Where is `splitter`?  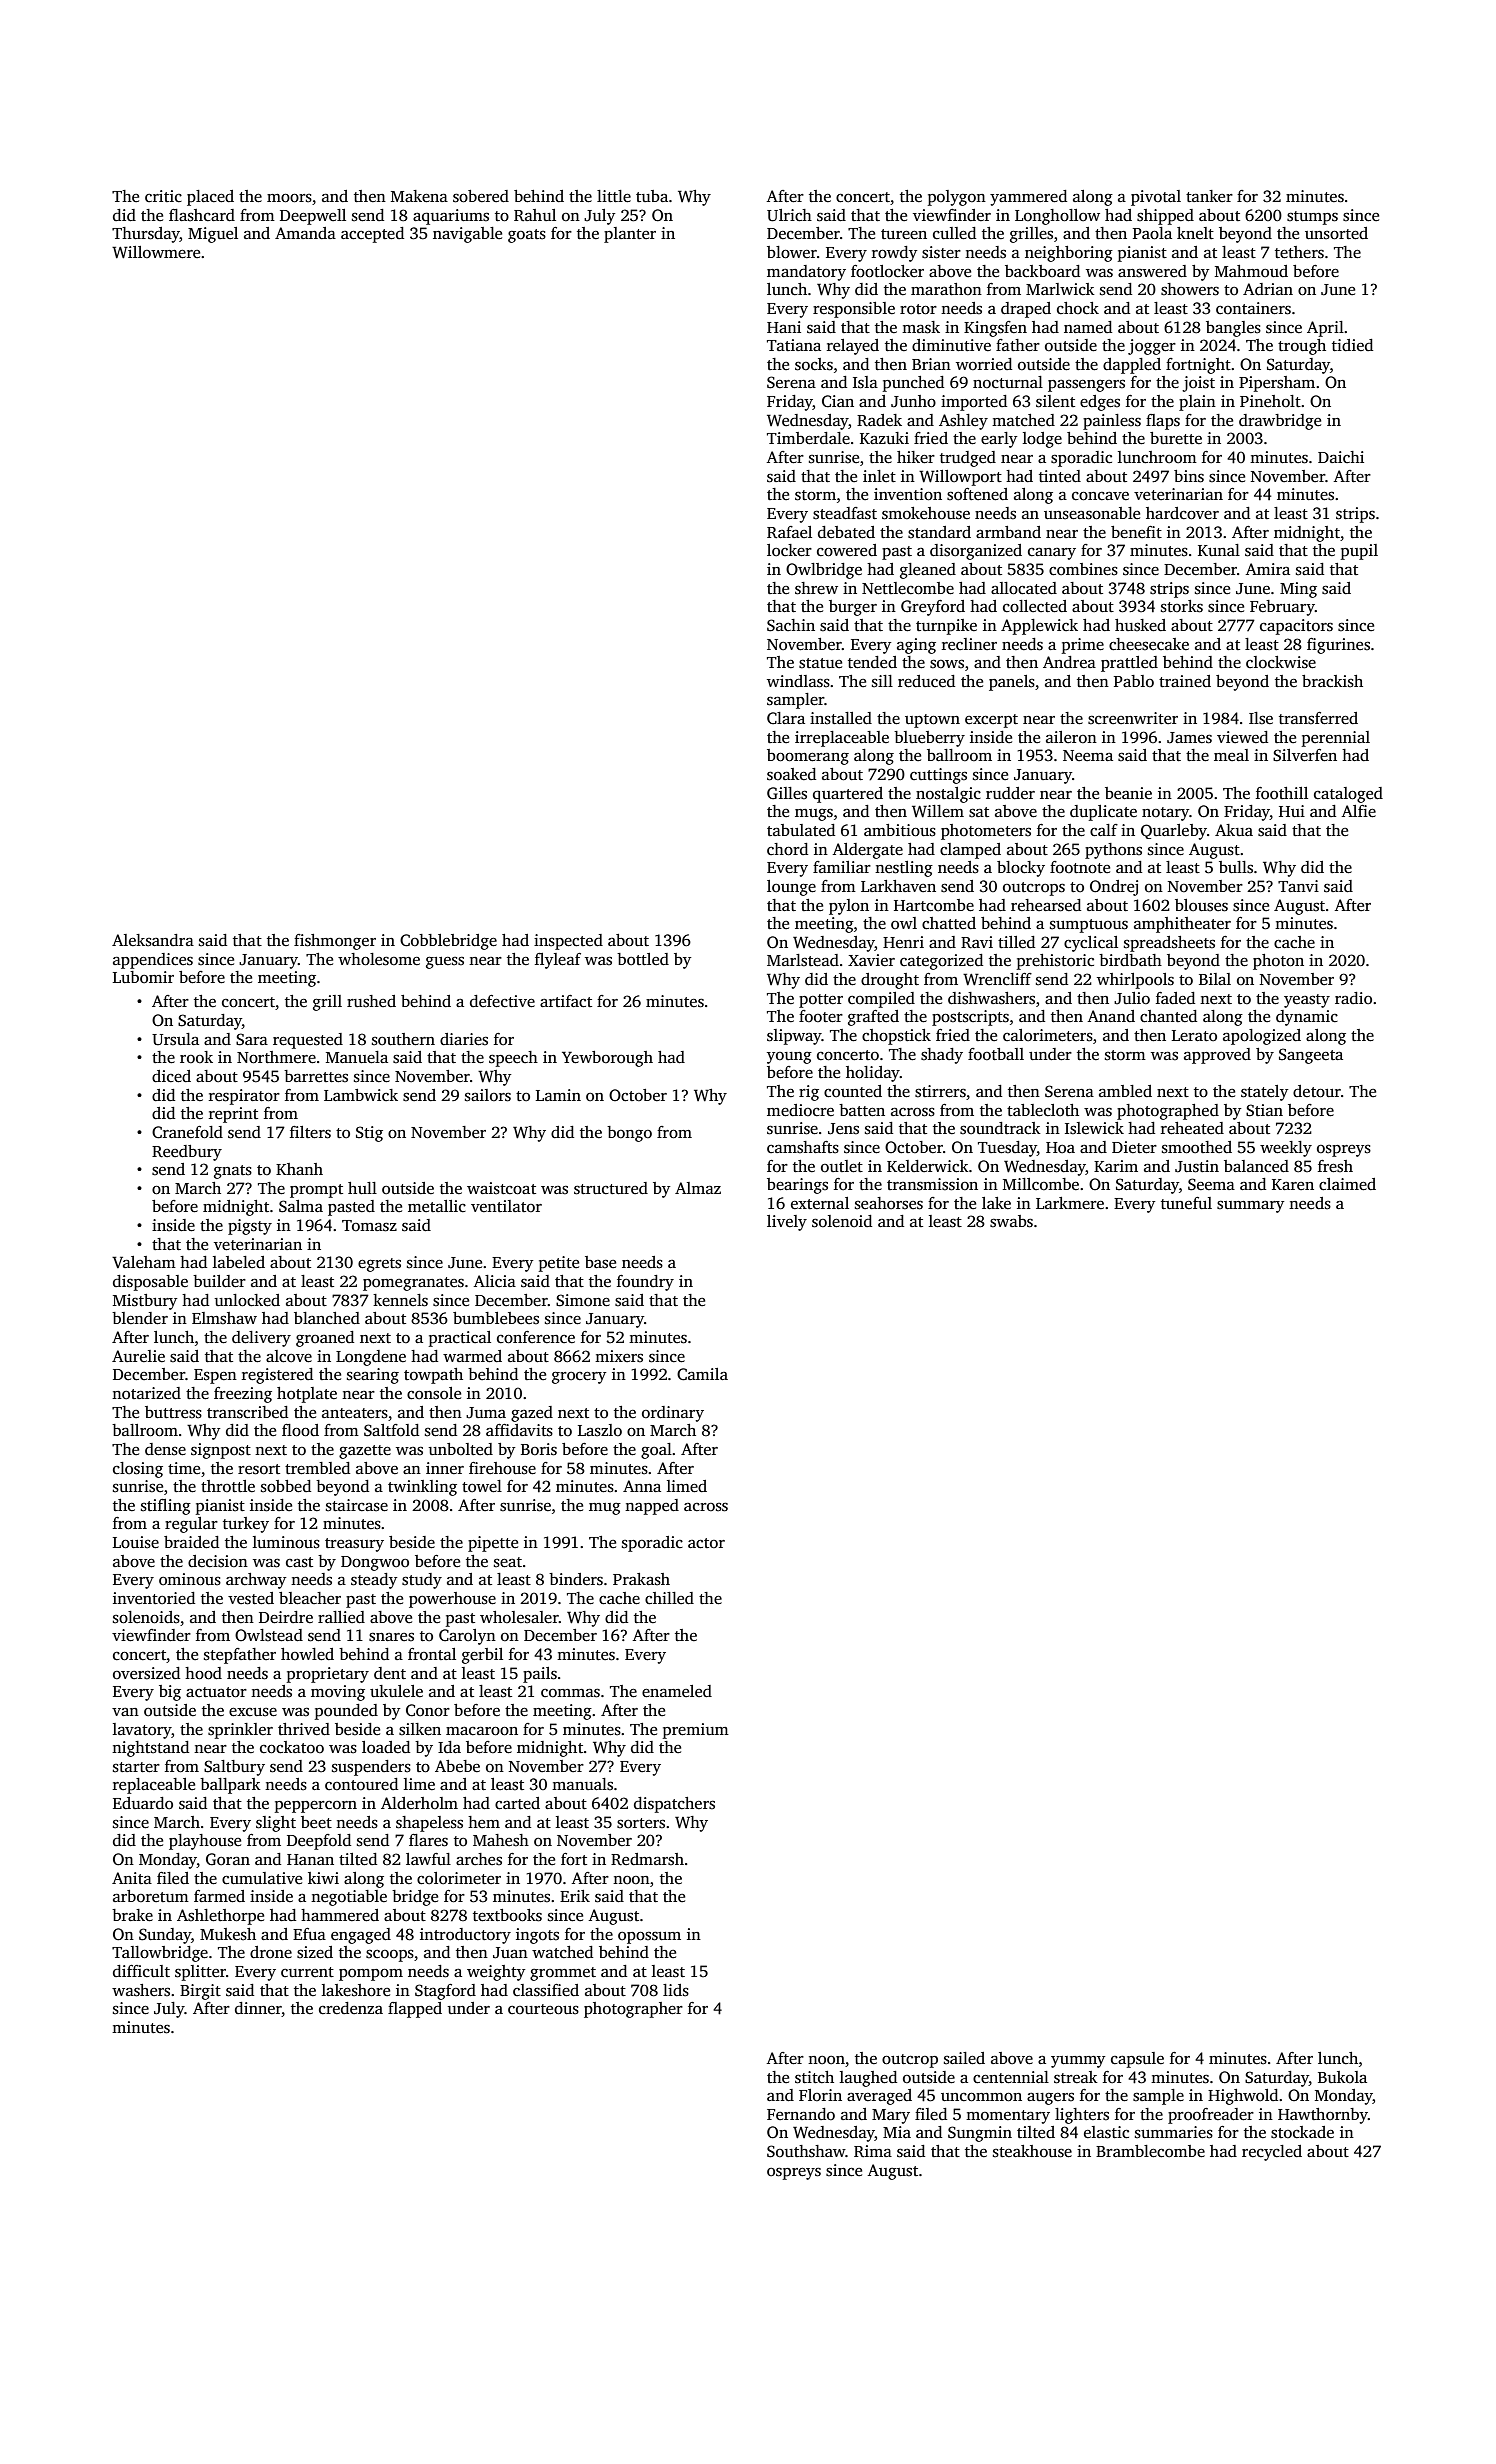
splitter is located at coordinates (200, 1973).
